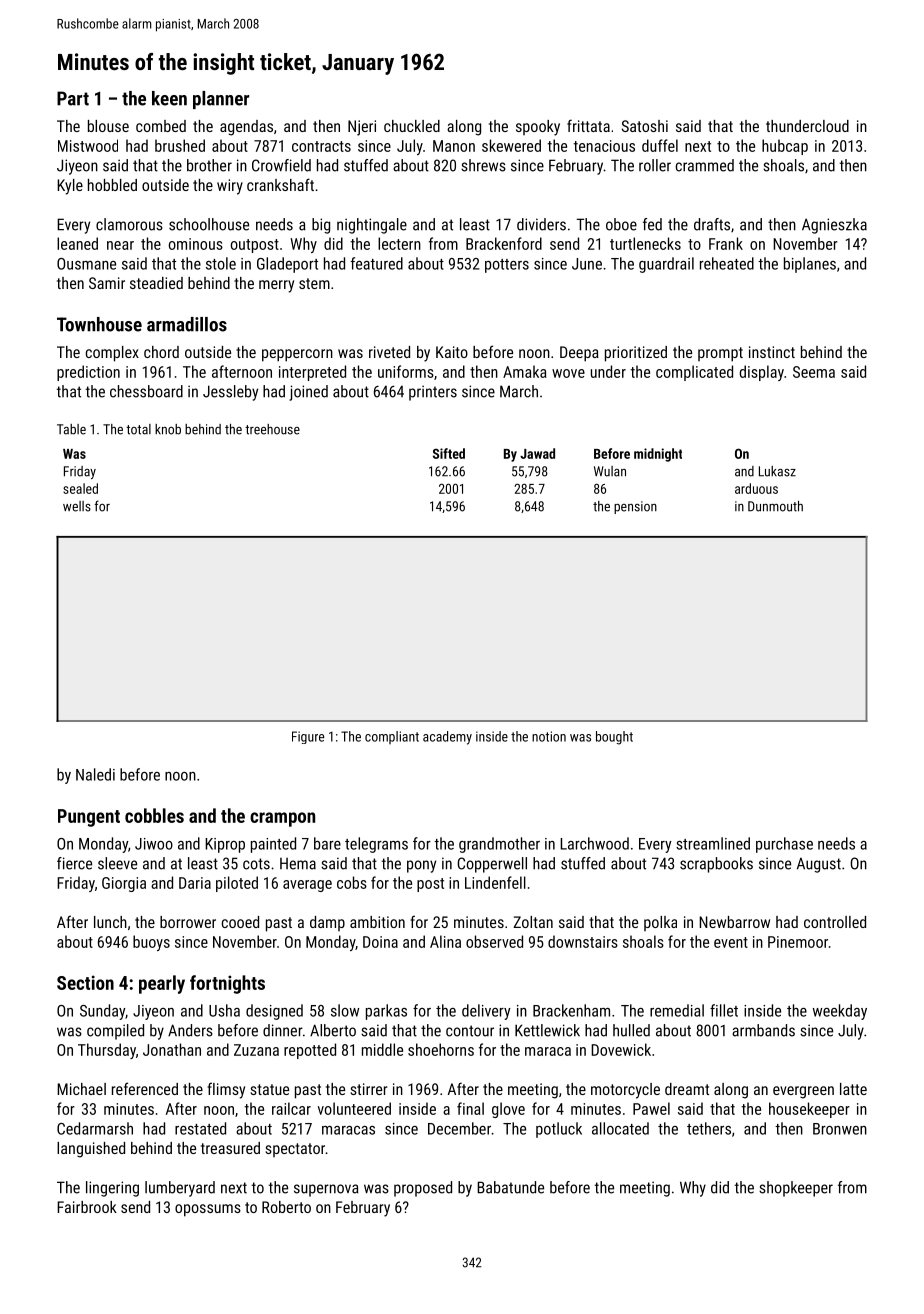 The image size is (924, 1314). What do you see at coordinates (614, 738) in the page?
I see `bought` at bounding box center [614, 738].
